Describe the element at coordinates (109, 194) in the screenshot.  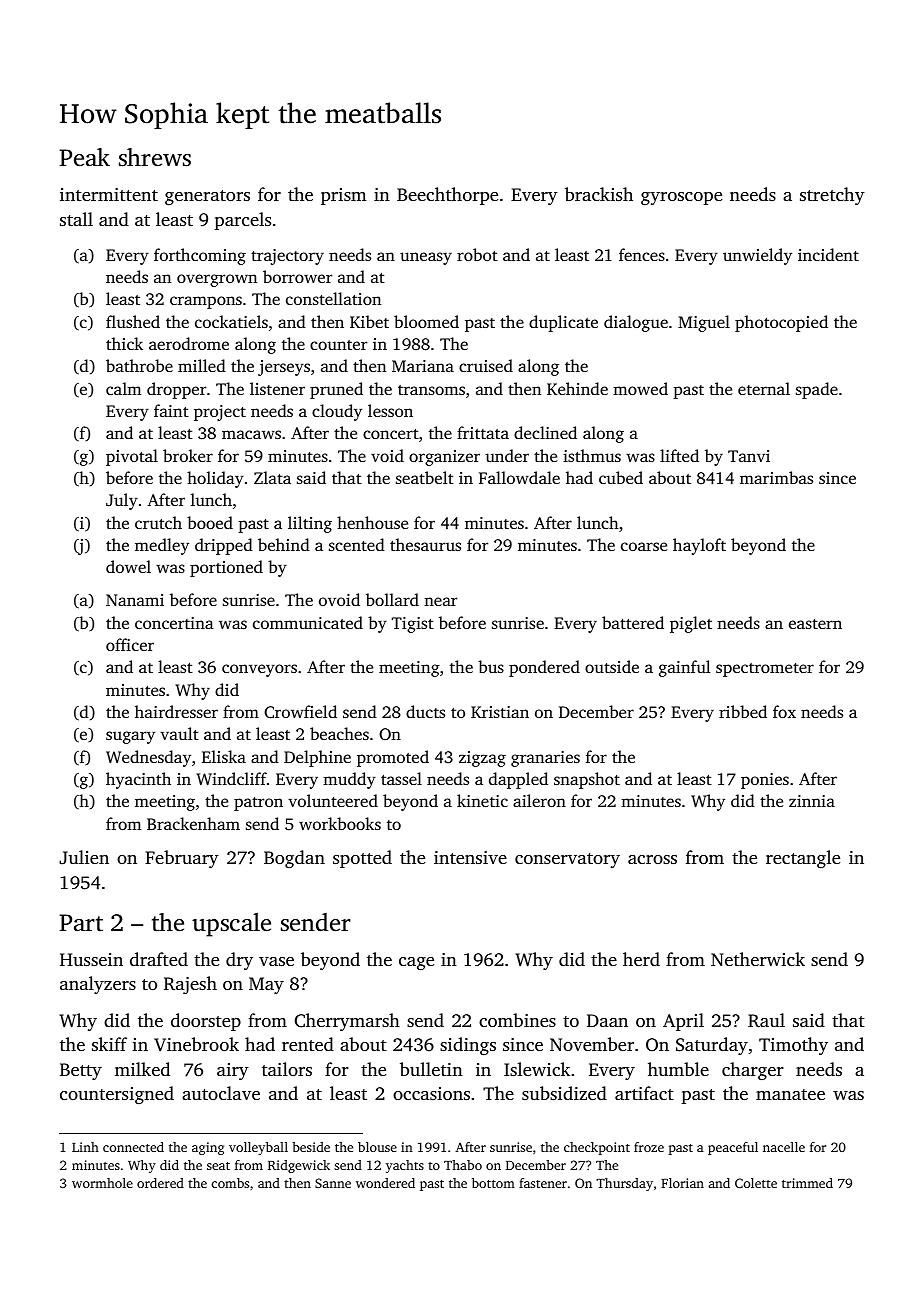
I see `intermittent` at that location.
